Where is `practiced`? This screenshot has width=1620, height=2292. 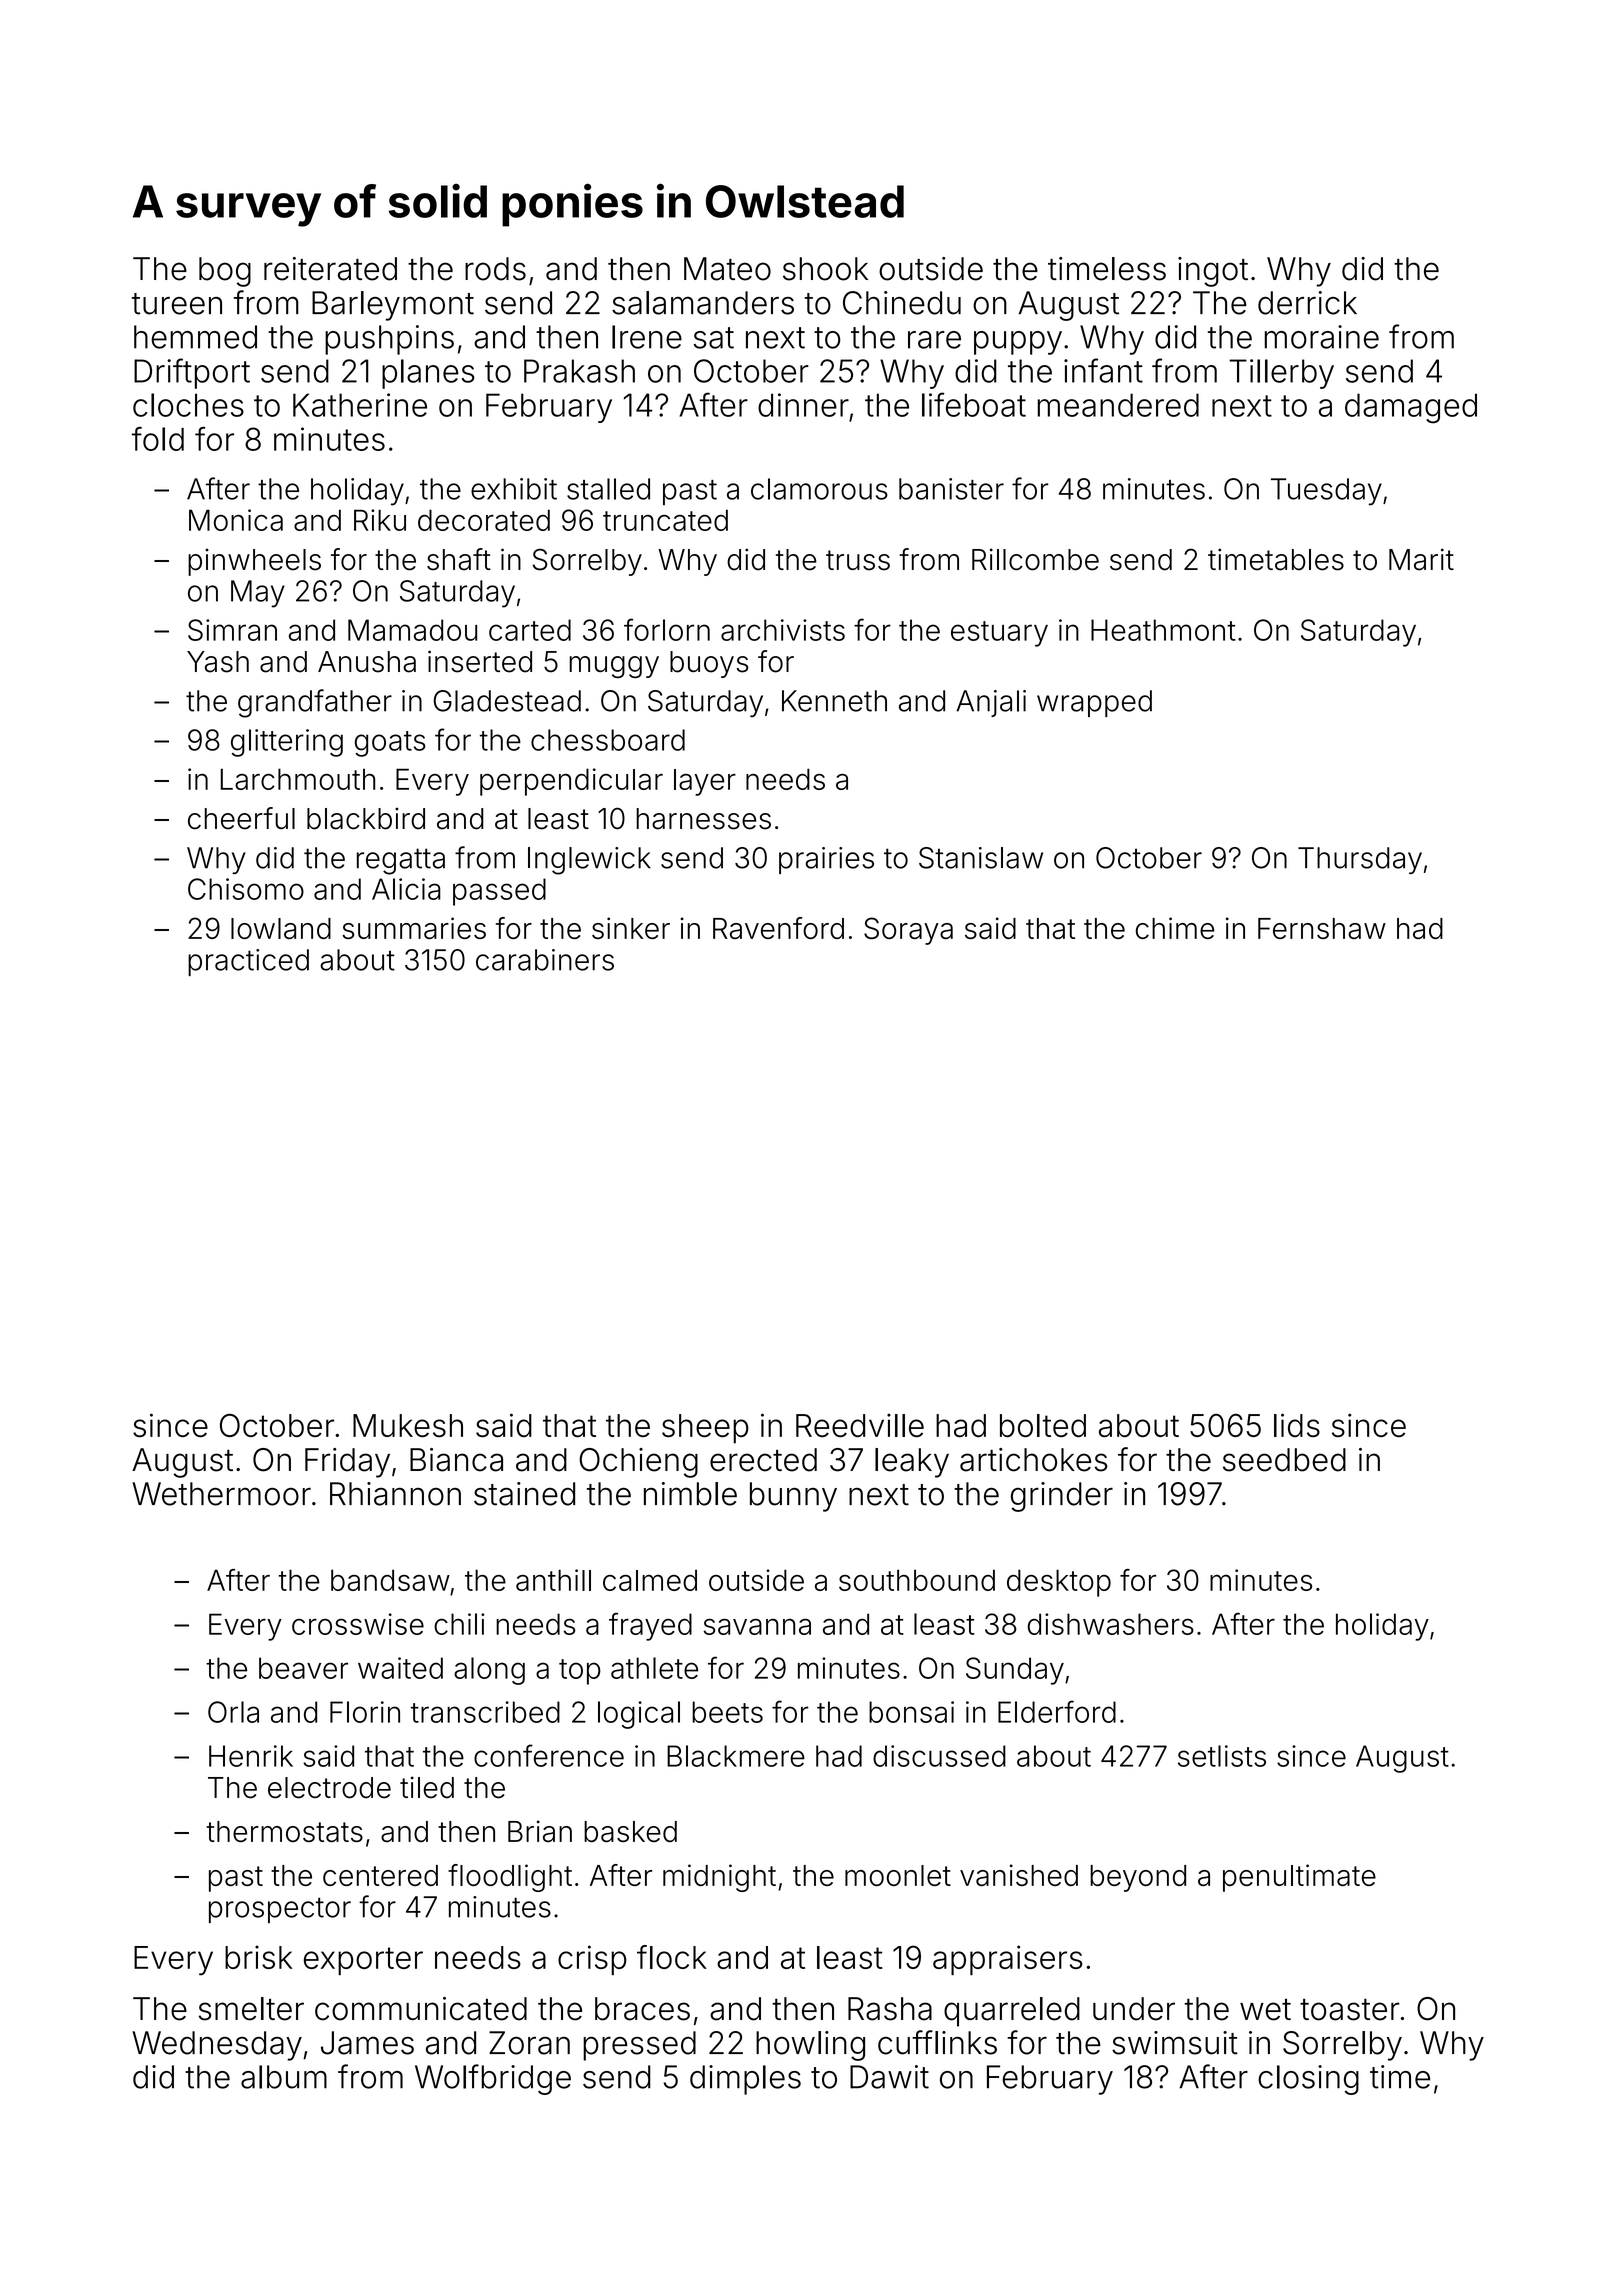 practiced is located at coordinates (248, 962).
